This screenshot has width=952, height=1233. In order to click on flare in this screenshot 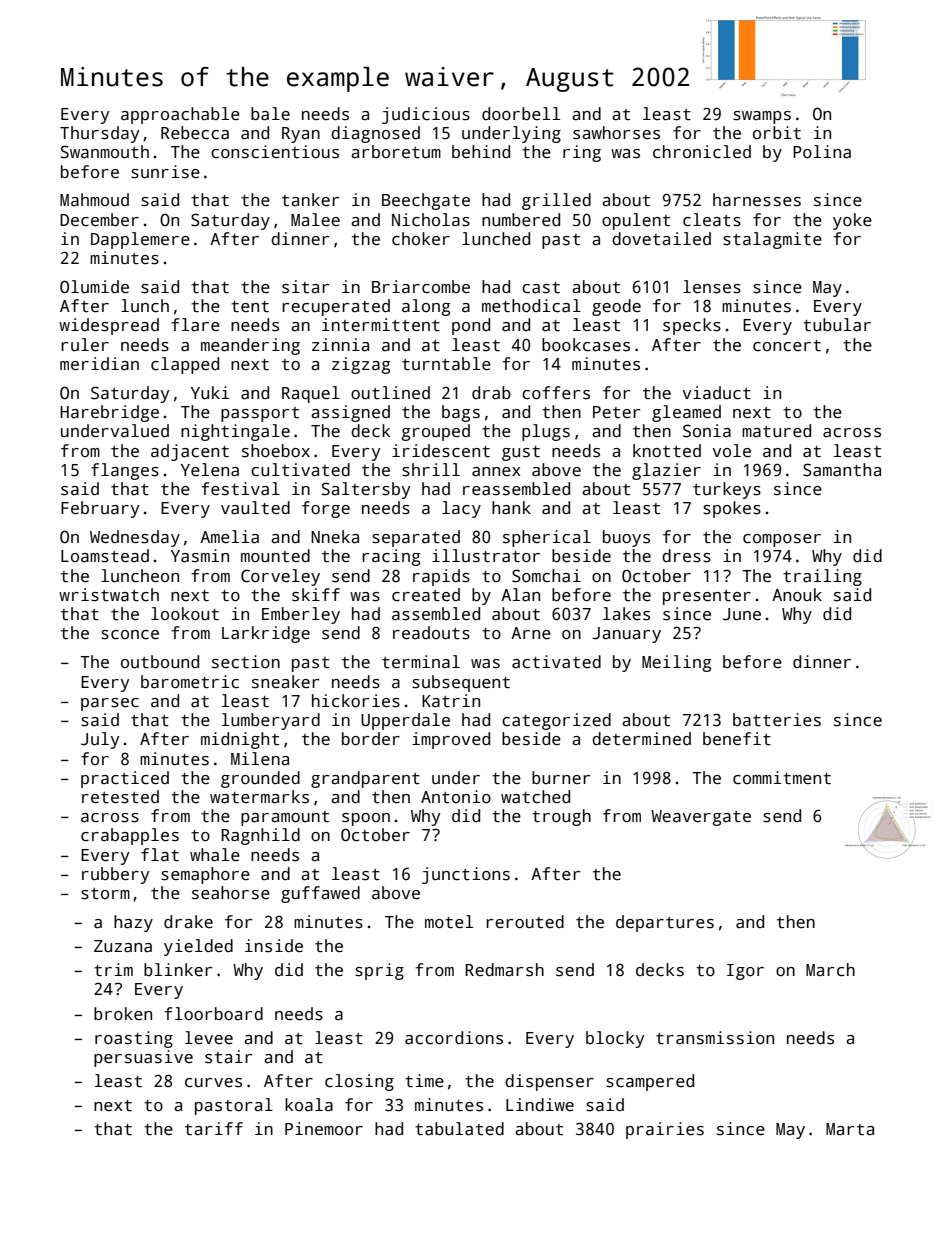, I will do `click(195, 325)`.
